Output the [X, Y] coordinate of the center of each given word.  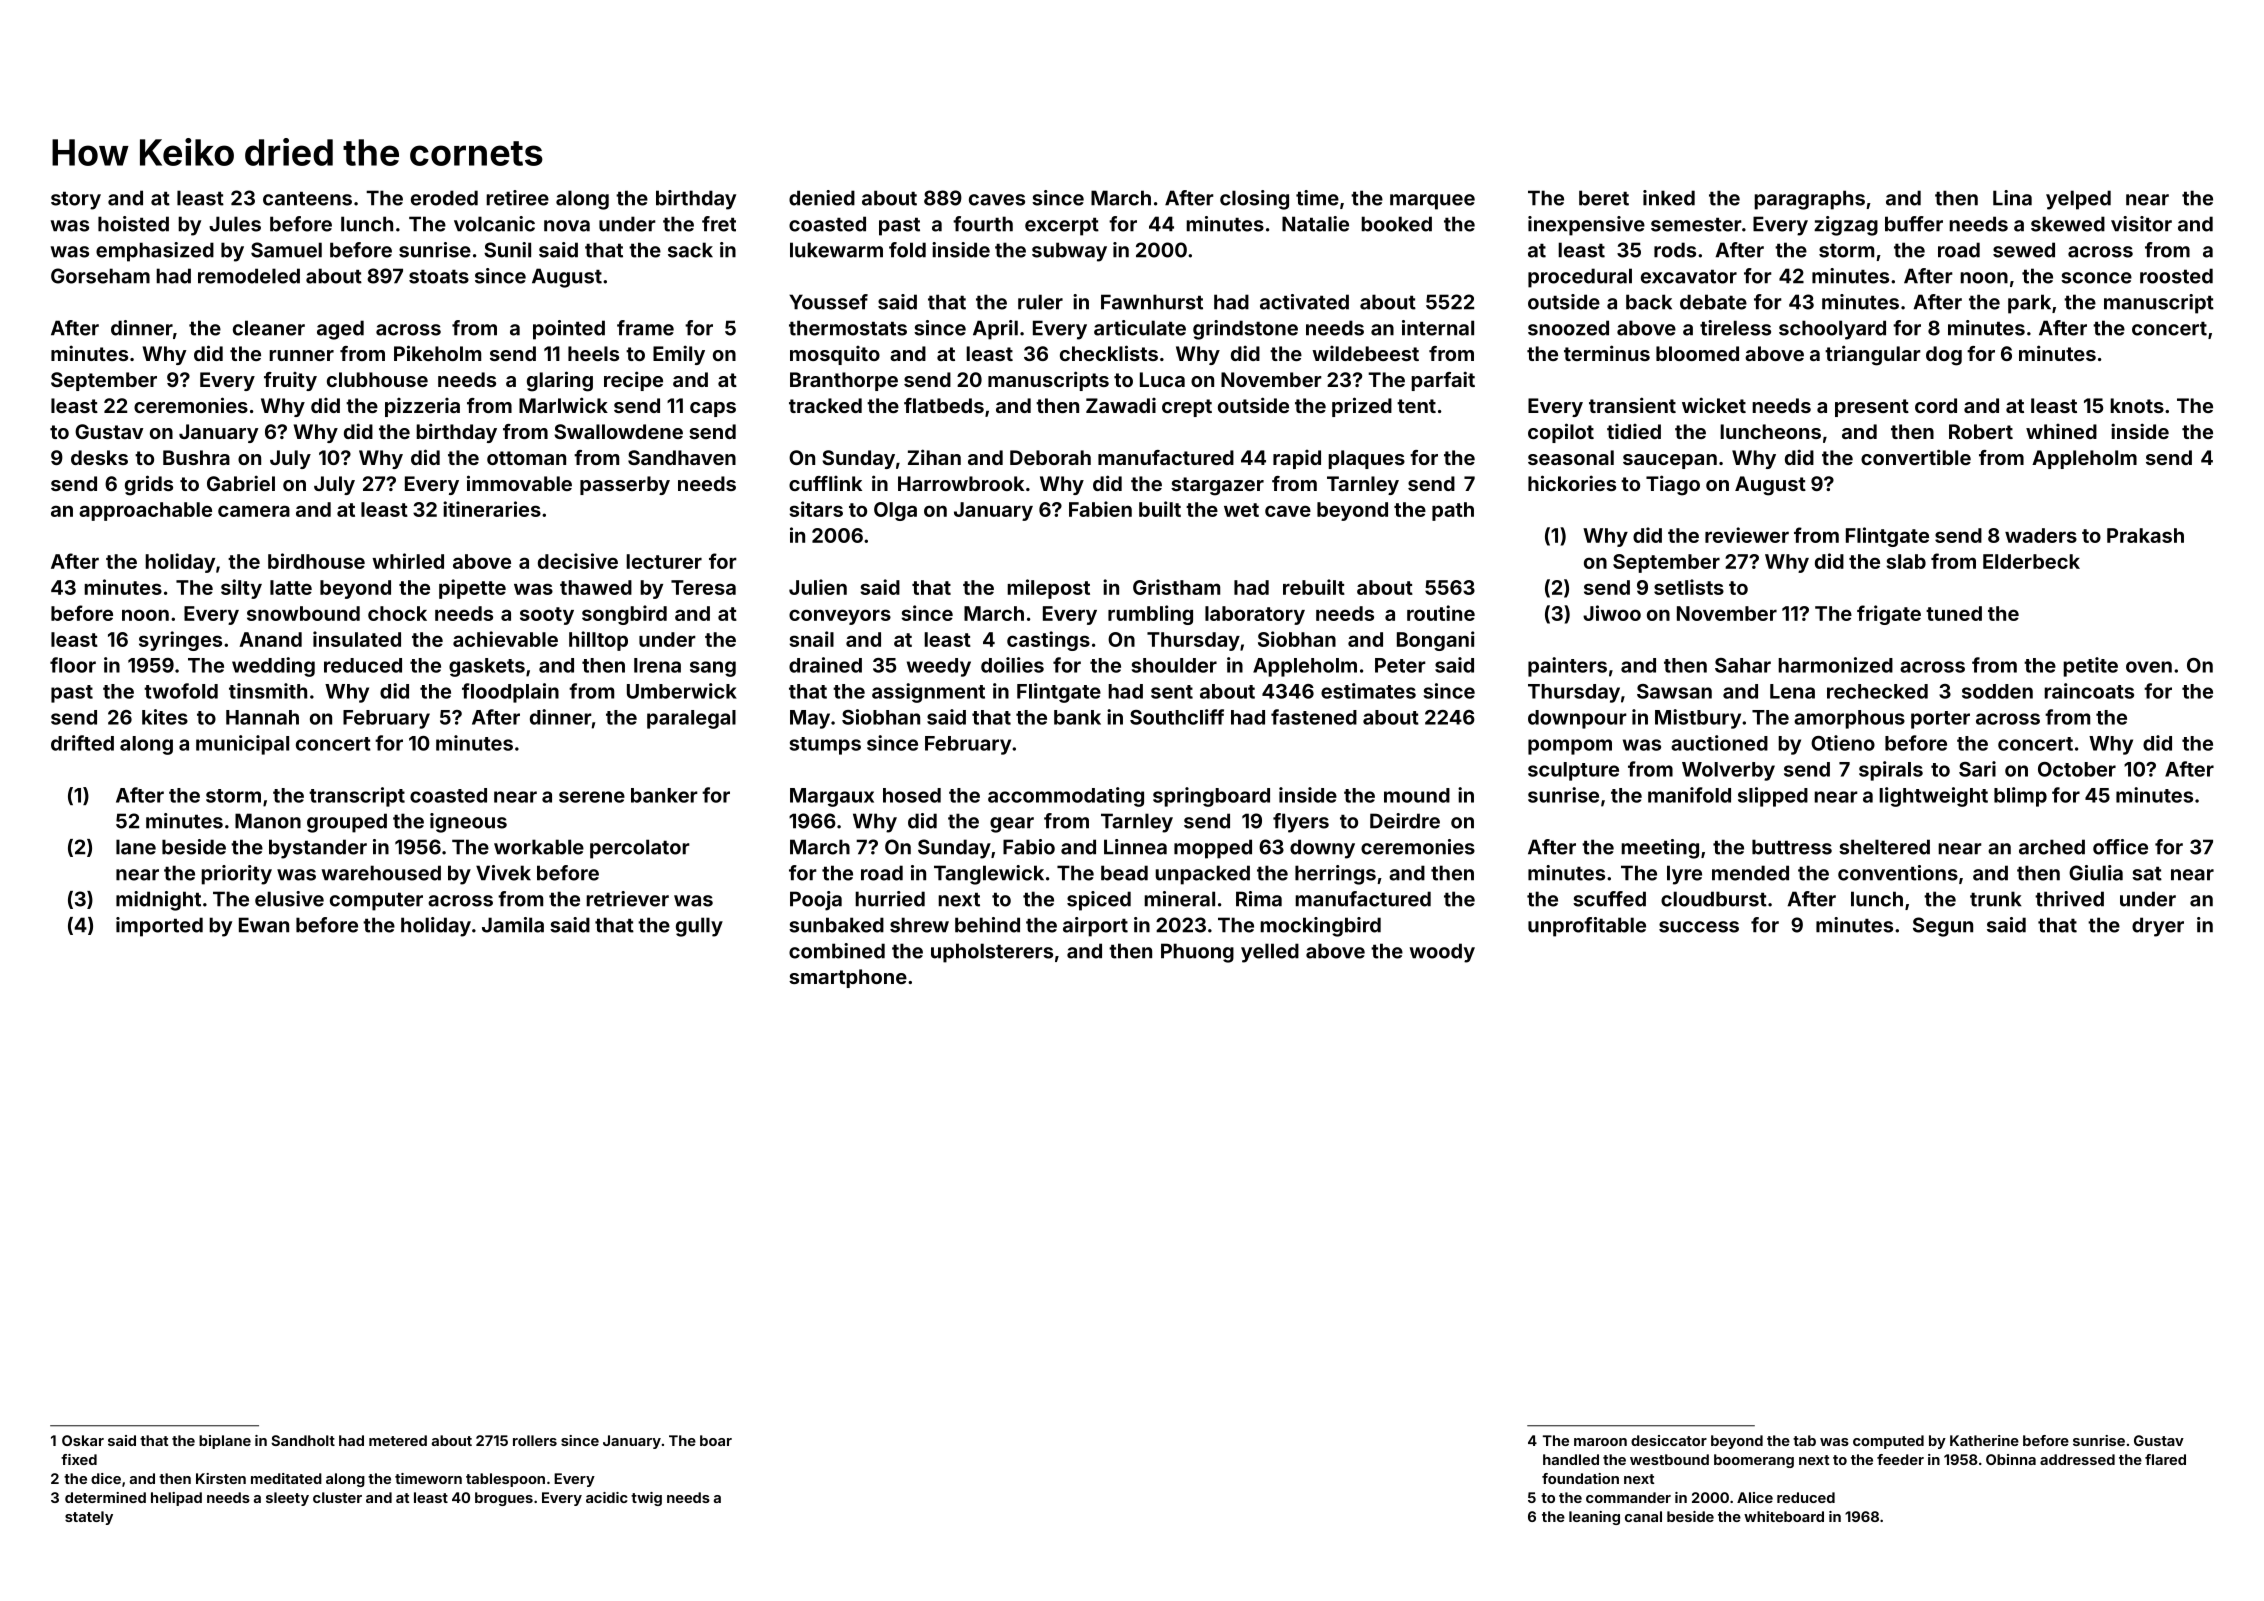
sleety [287, 1499]
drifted [82, 743]
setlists [1689, 587]
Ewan [264, 925]
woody [1442, 953]
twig [646, 1499]
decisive [578, 561]
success [1699, 927]
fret [719, 224]
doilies [1012, 665]
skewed [2068, 224]
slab [1906, 561]
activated [1304, 302]
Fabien [1100, 509]
